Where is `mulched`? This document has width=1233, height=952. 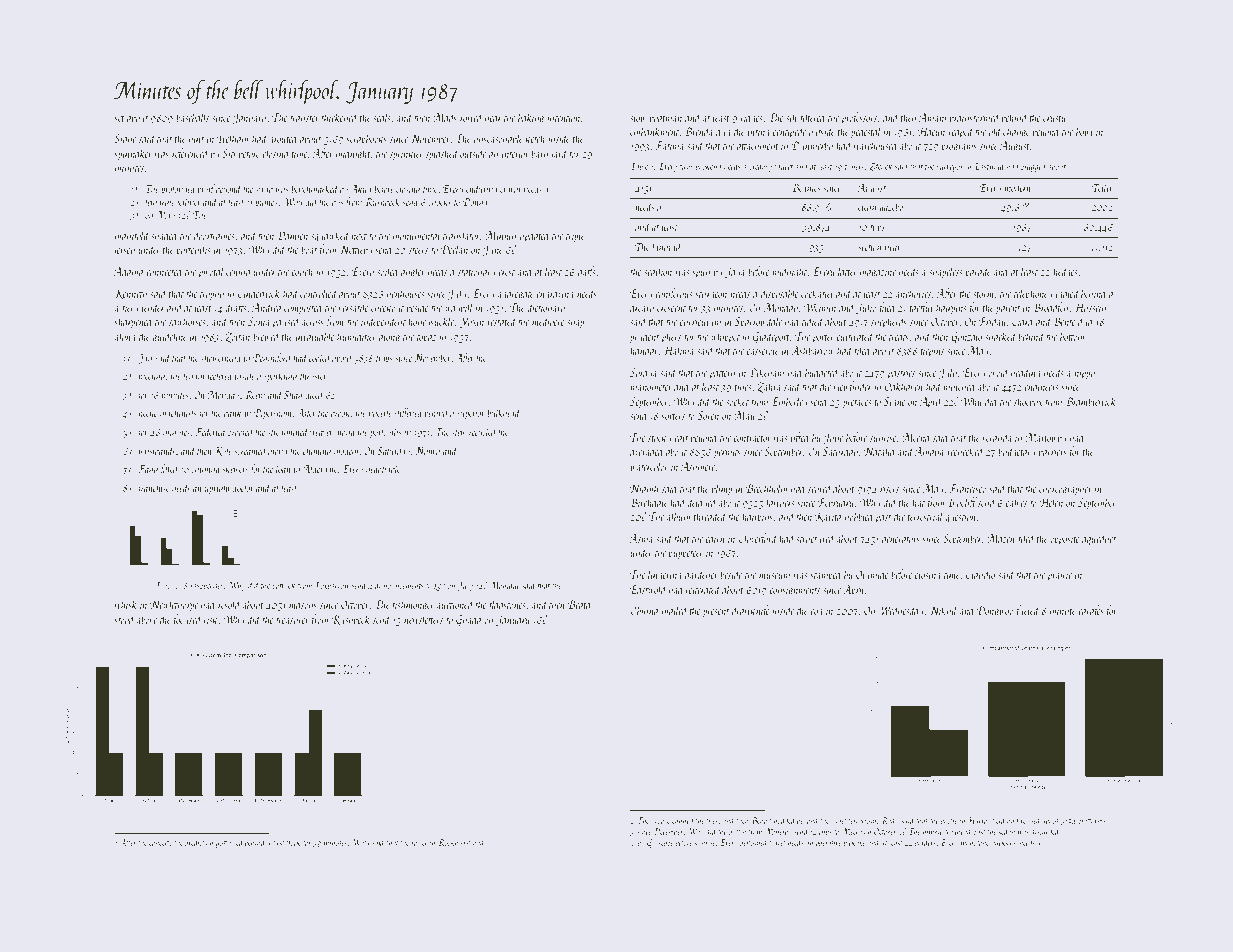
mulched is located at coordinates (960, 386).
